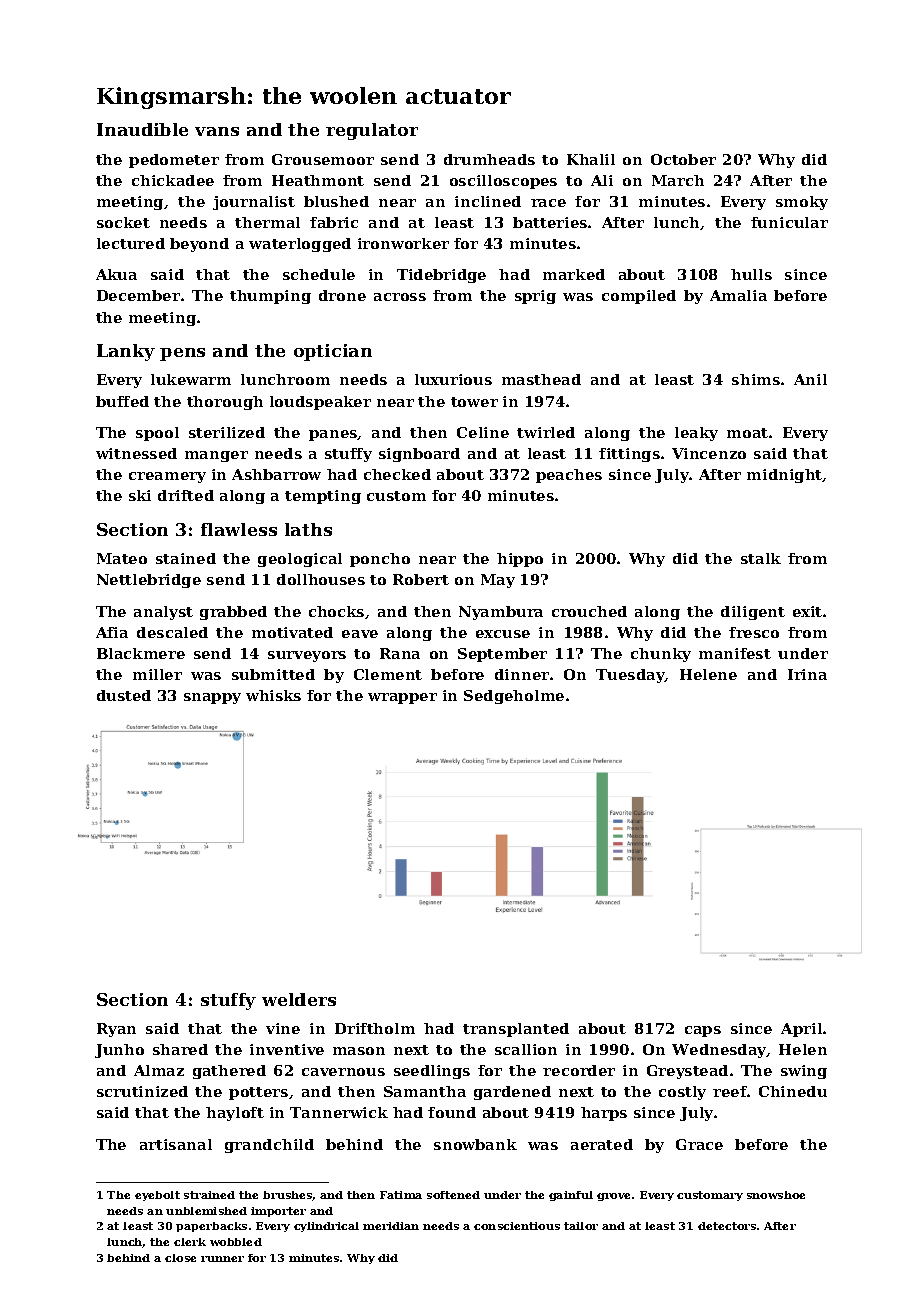  I want to click on Inaudible, so click(142, 129).
